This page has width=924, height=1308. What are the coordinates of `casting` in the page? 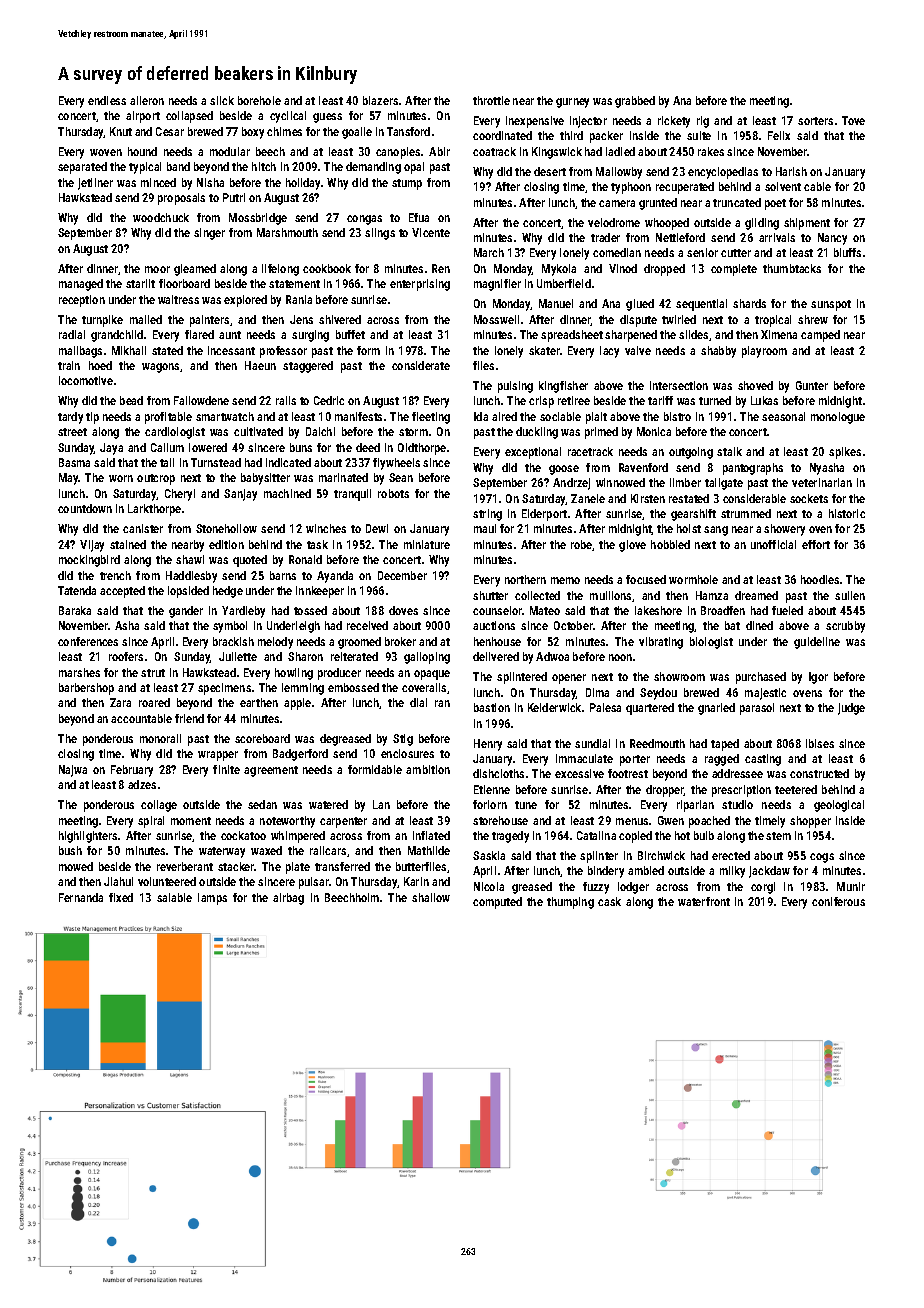 It's located at (763, 760).
